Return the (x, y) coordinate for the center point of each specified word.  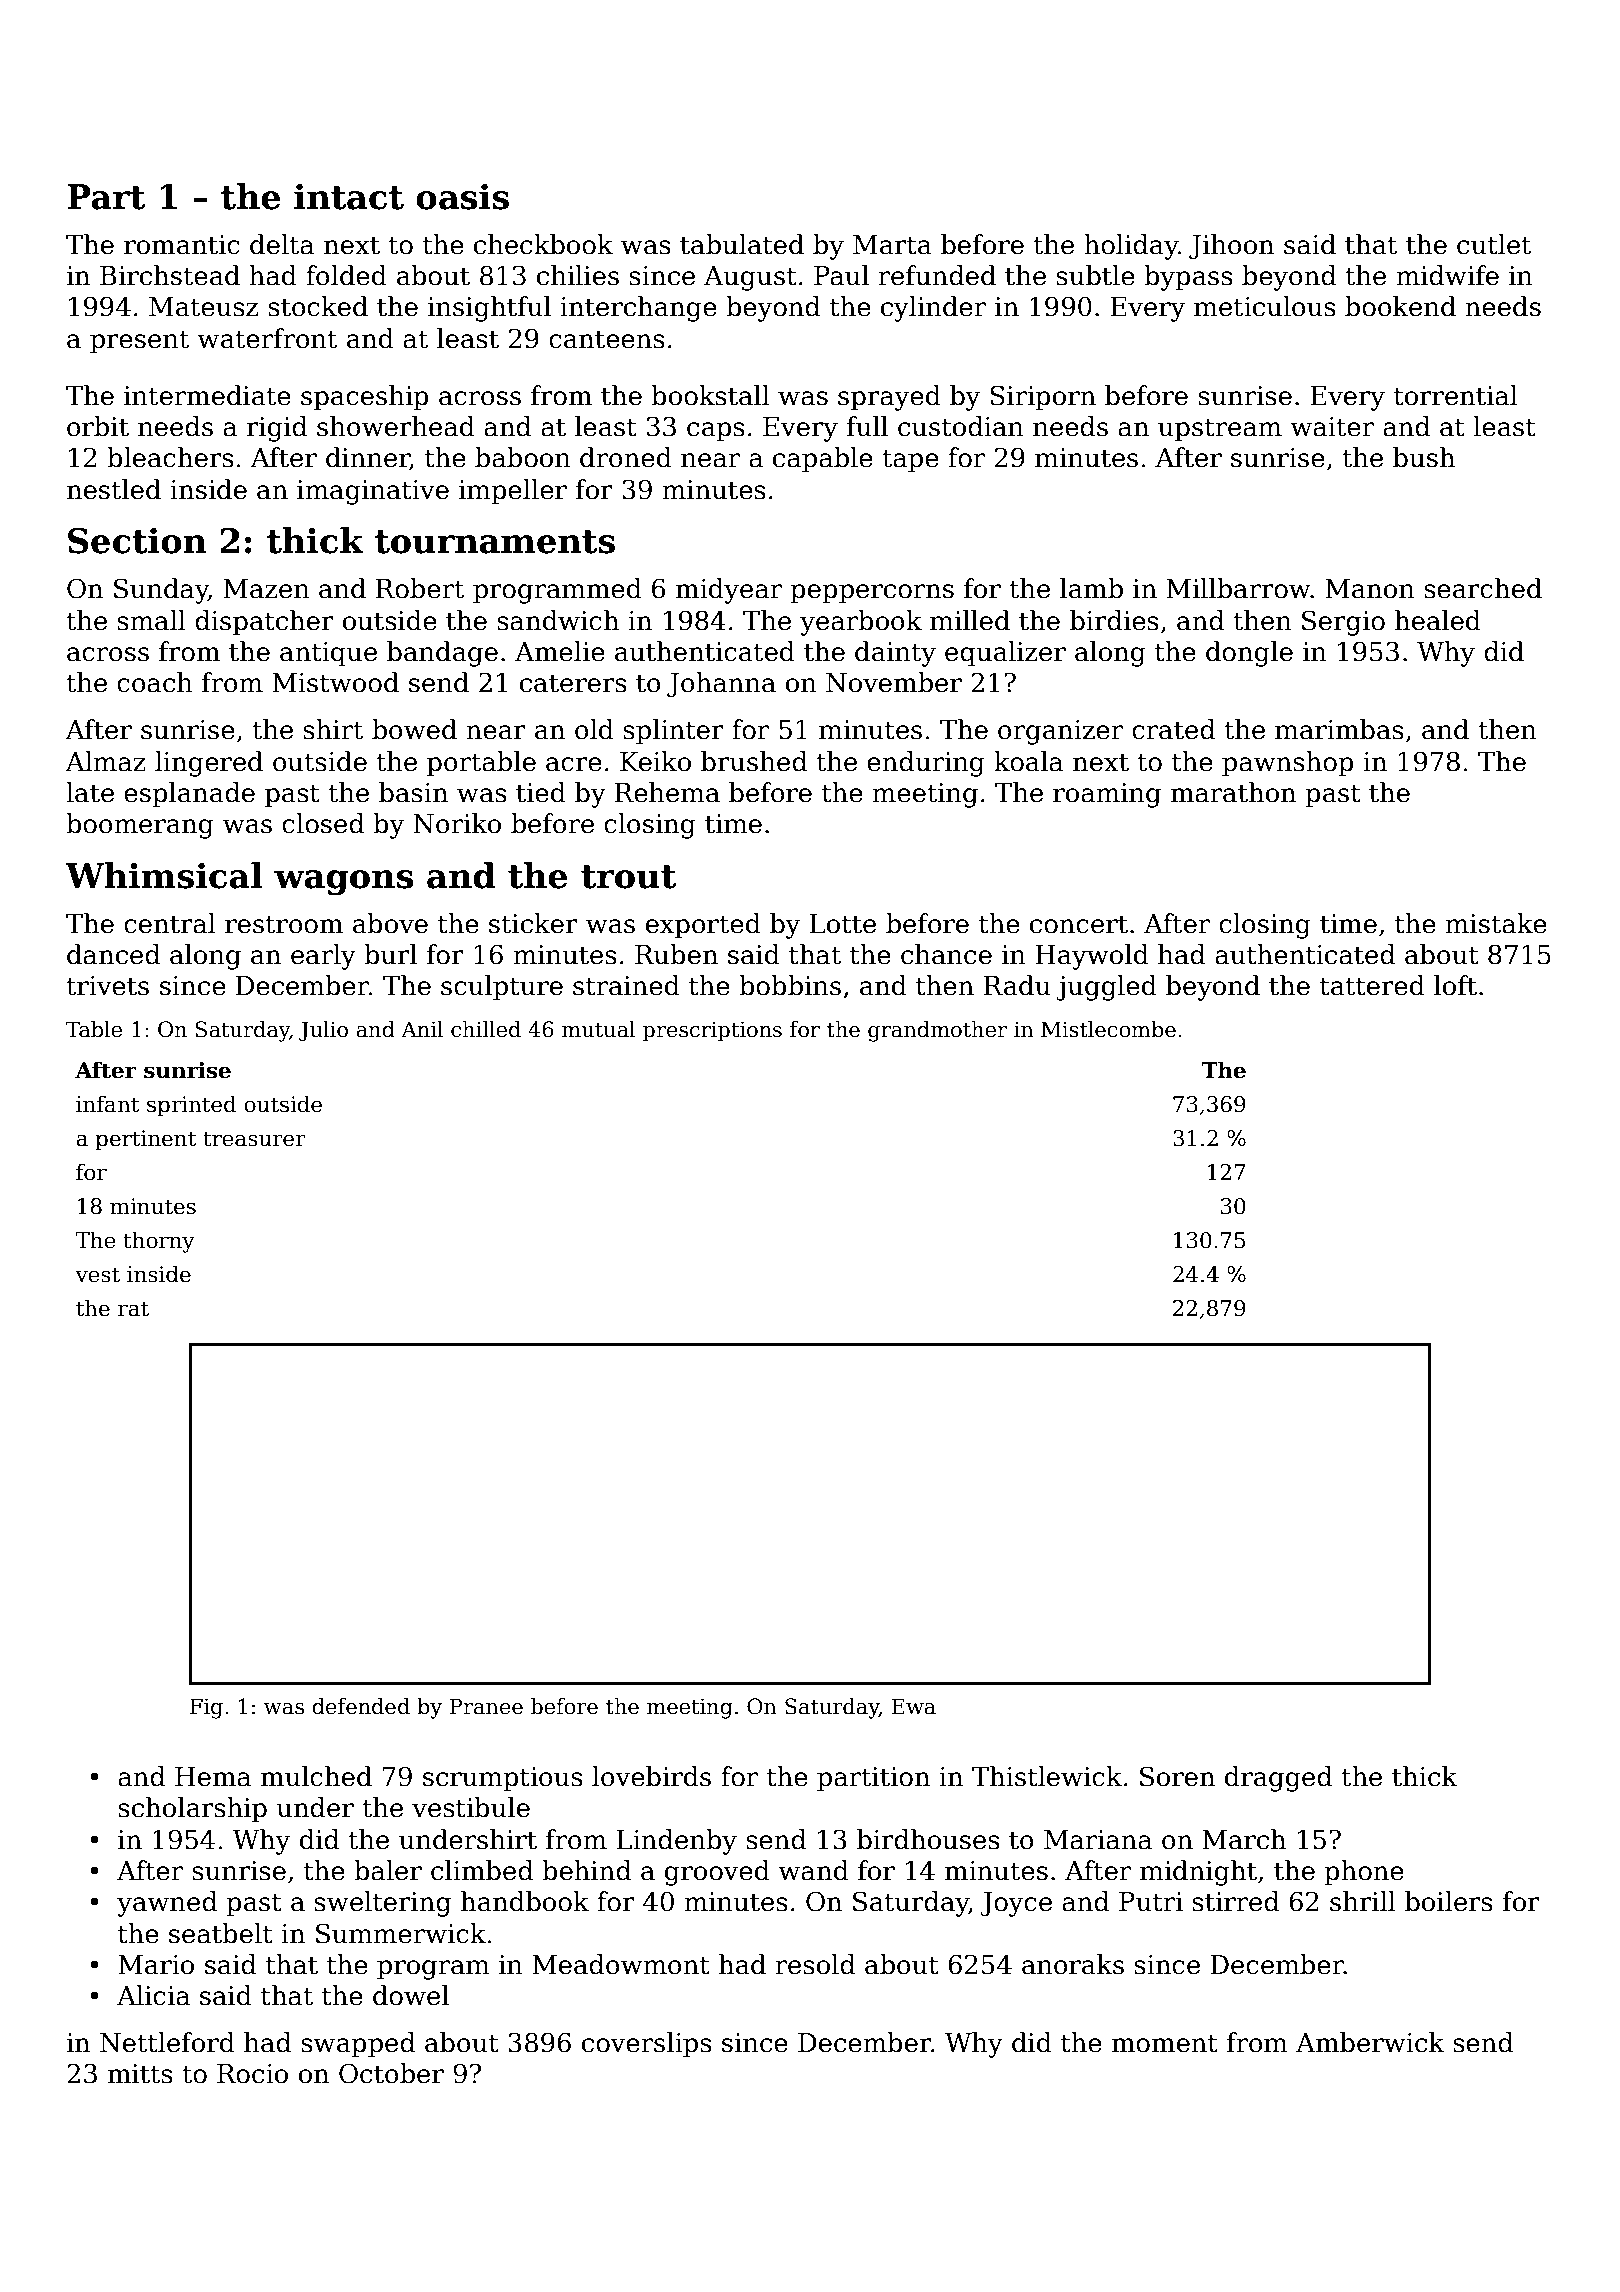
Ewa (913, 1706)
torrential (1456, 395)
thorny (159, 1242)
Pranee (486, 1706)
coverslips (647, 2045)
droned (626, 457)
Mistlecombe (1108, 1029)
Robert (420, 588)
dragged (1278, 1779)
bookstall (710, 395)
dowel (411, 1995)
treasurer (254, 1139)
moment (1165, 2043)
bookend (1400, 306)
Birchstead (170, 275)
